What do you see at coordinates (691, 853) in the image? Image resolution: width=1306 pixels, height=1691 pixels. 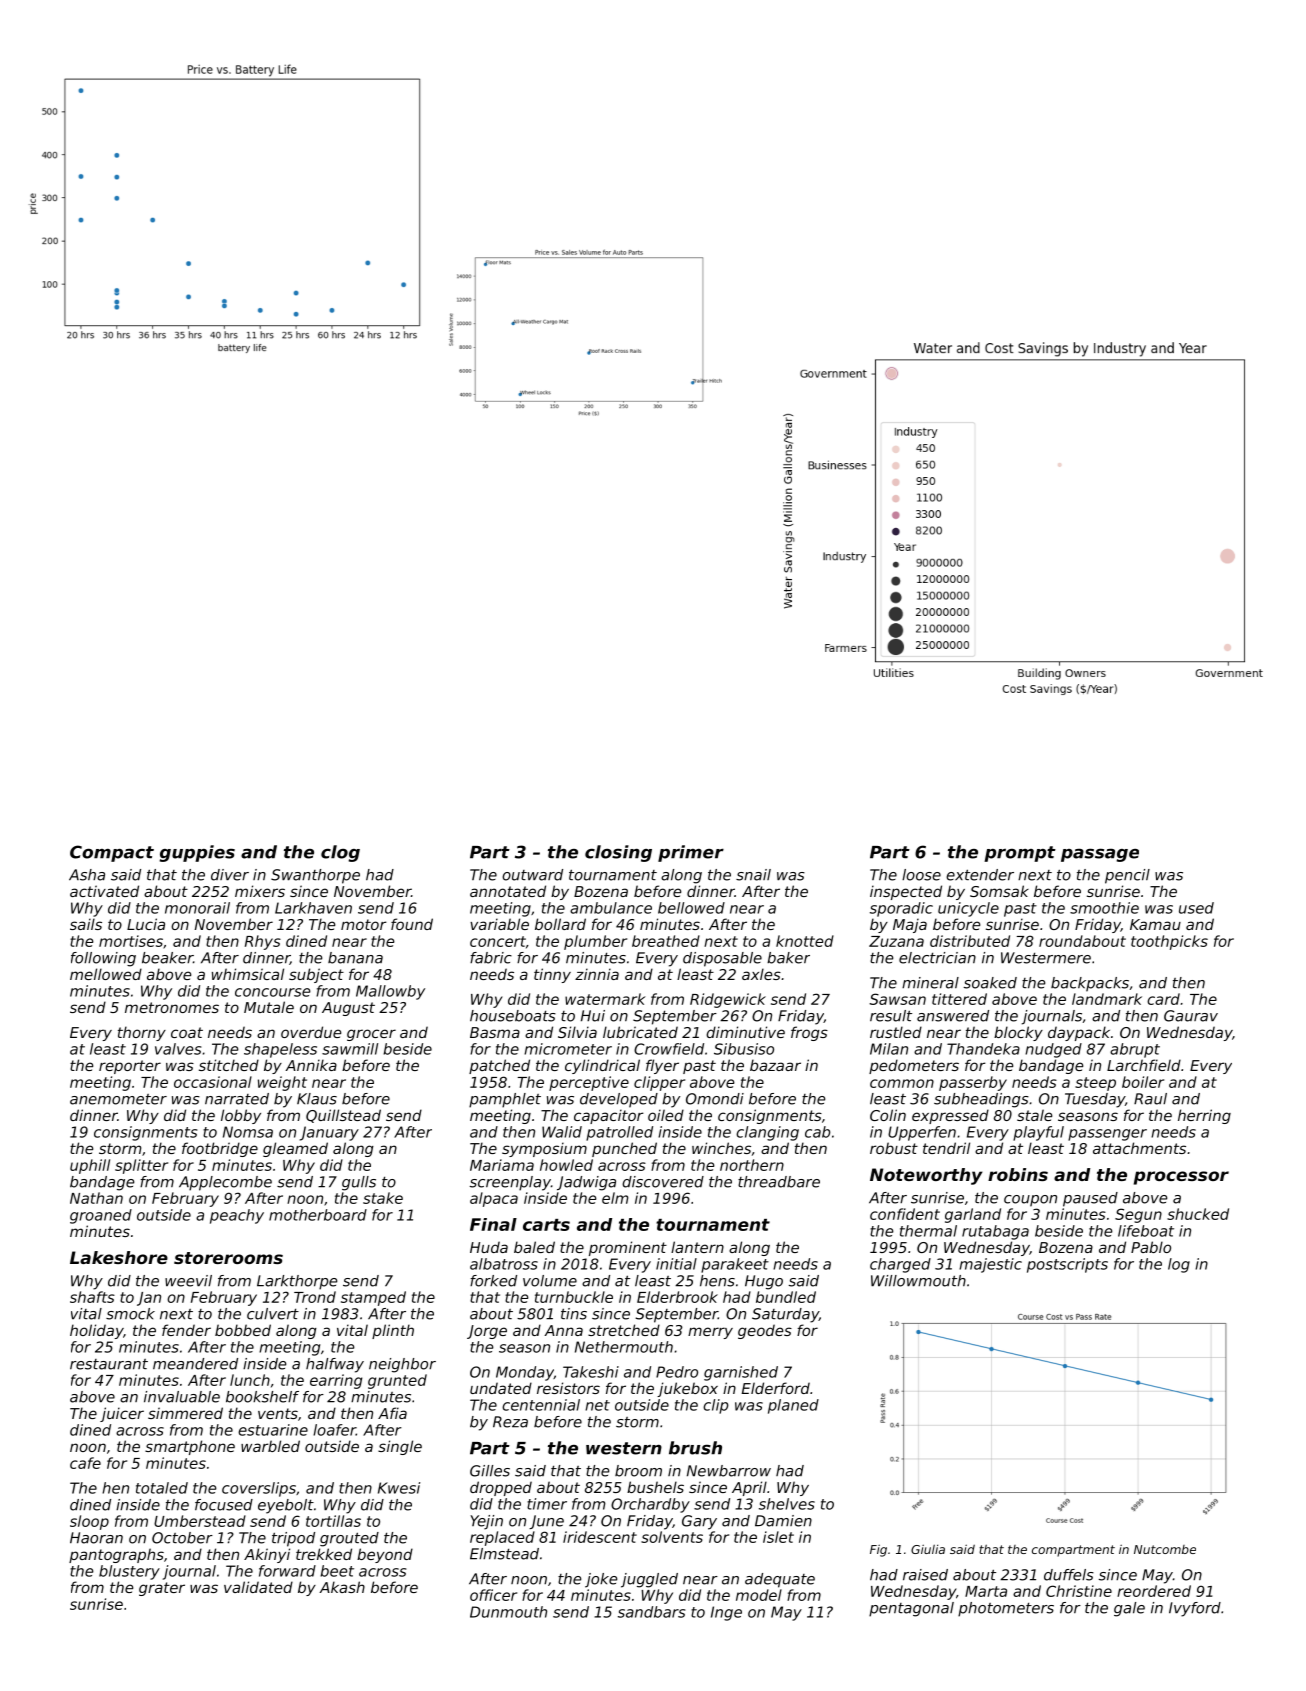 I see `primer` at bounding box center [691, 853].
